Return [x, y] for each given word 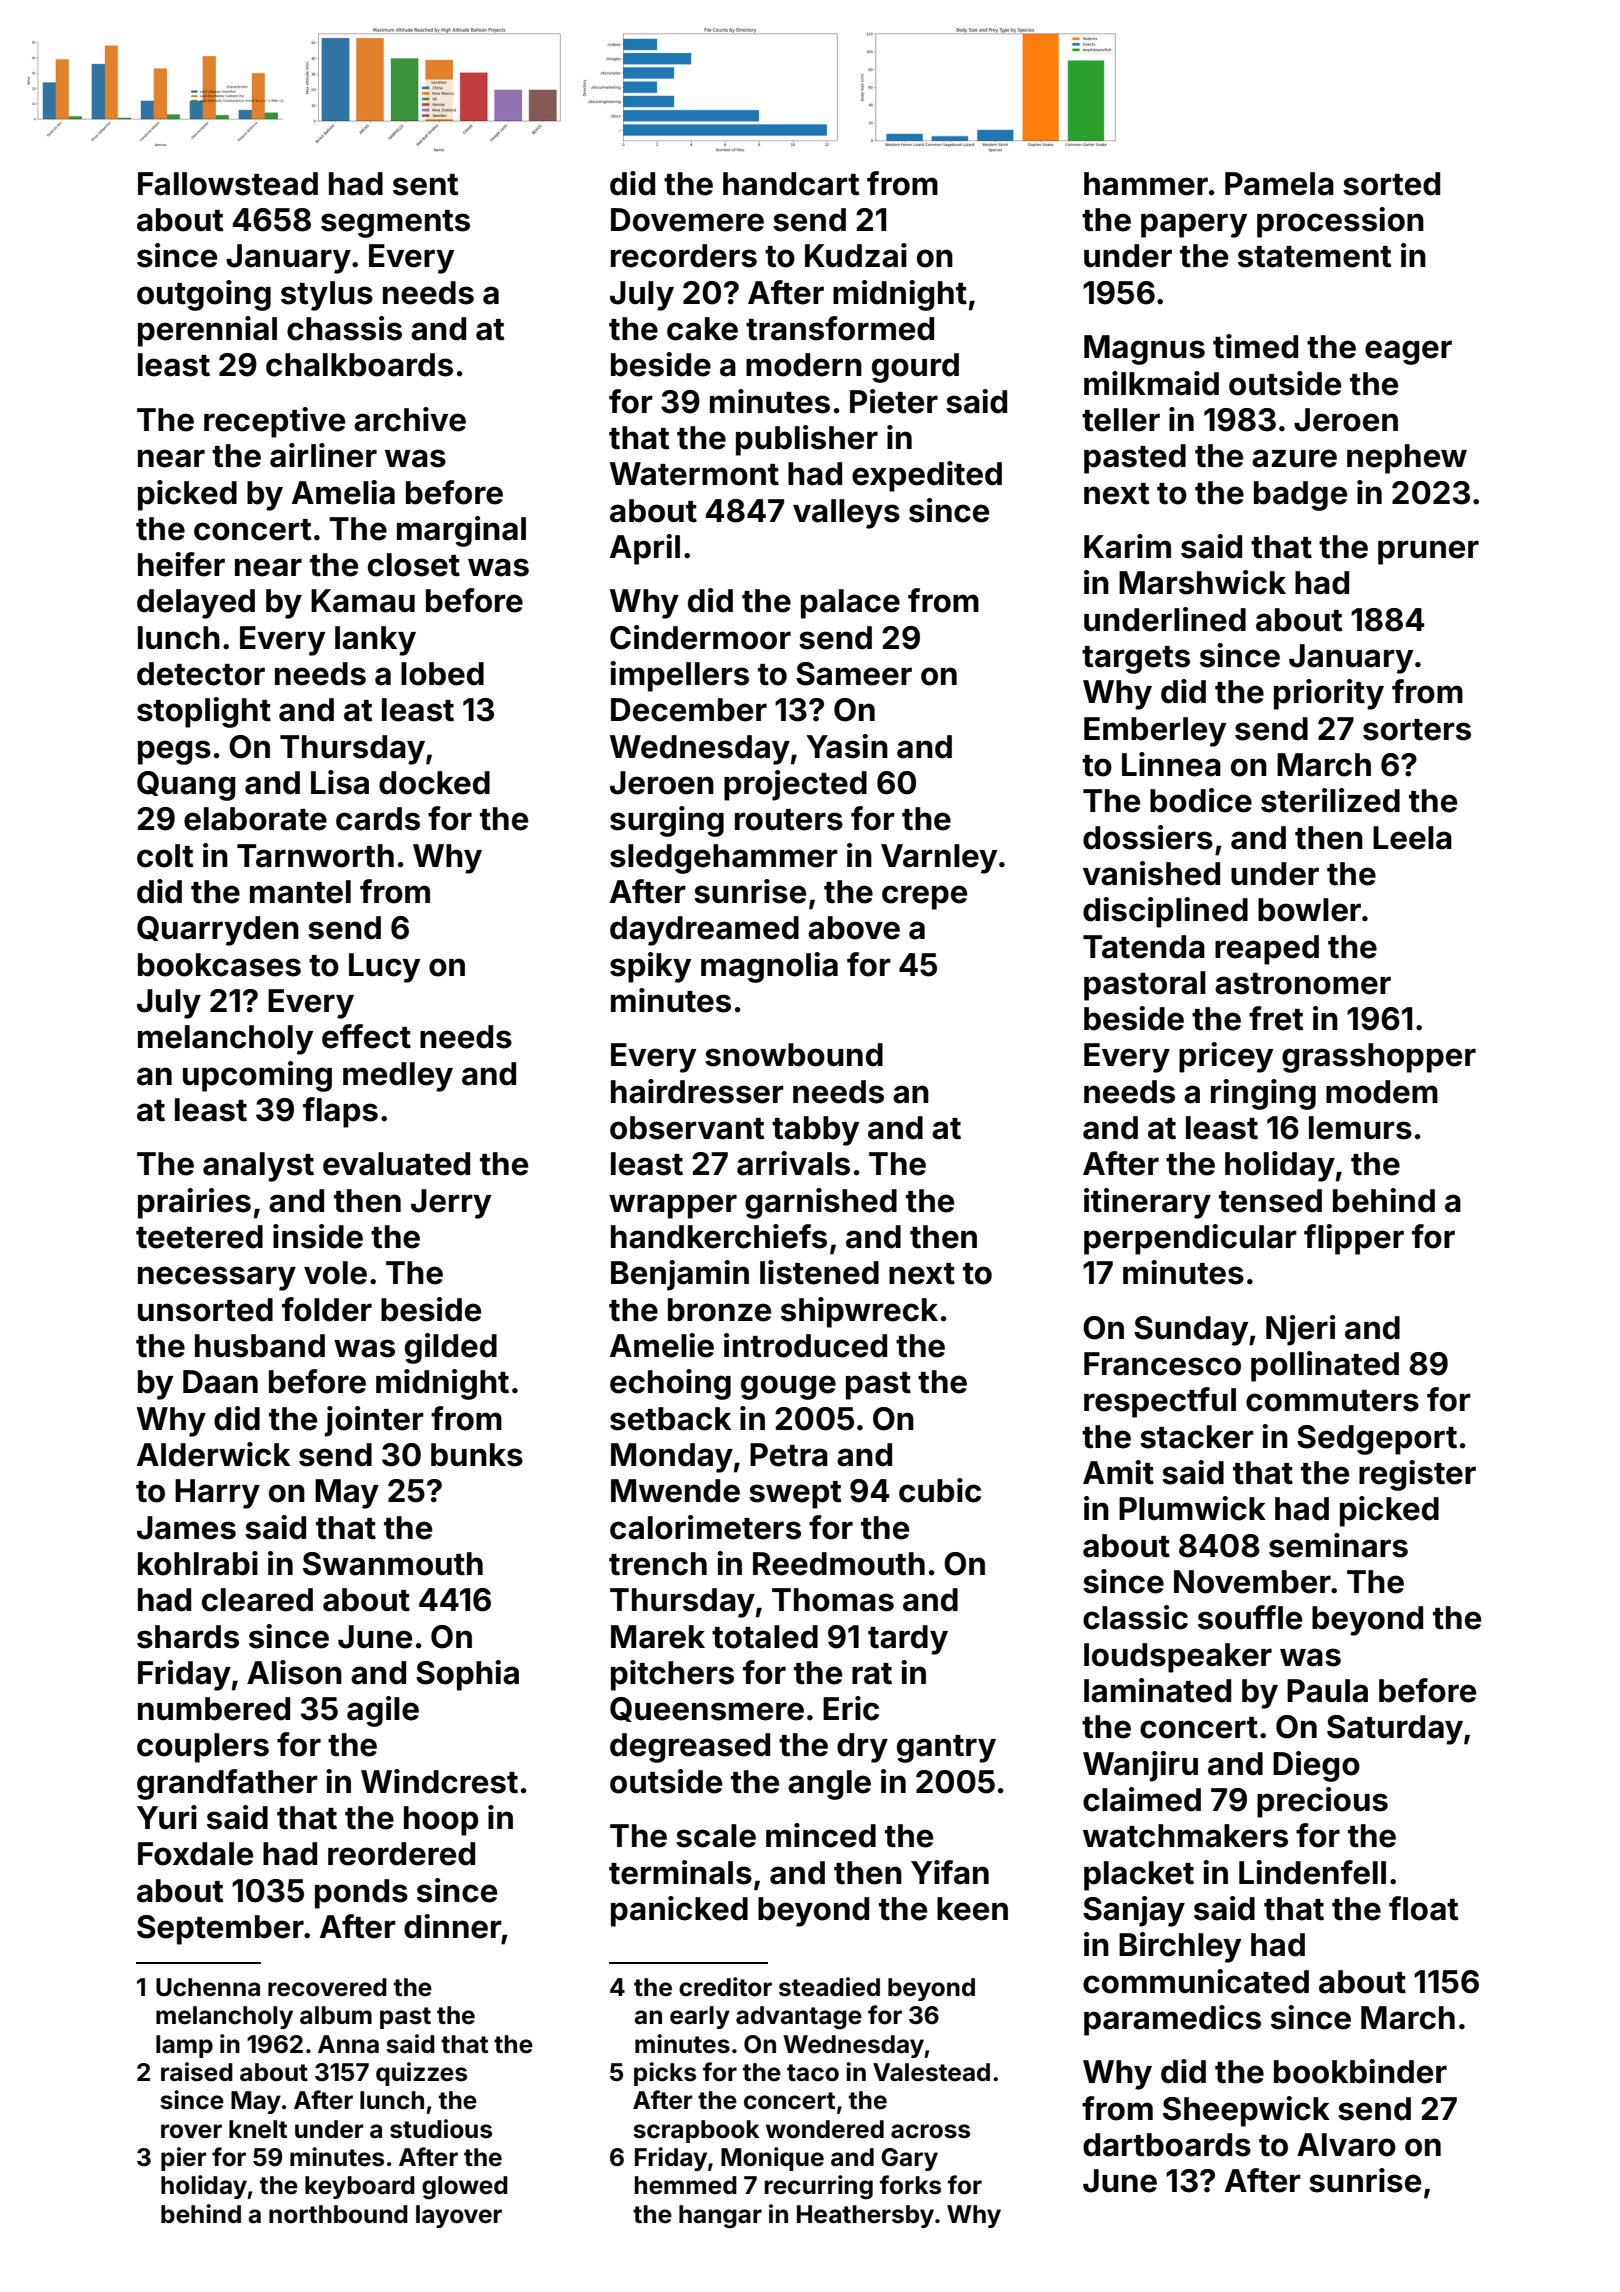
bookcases [219, 965]
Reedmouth [839, 1564]
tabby [815, 1131]
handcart [791, 184]
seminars [1338, 1545]
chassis [344, 328]
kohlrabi [198, 1563]
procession [1340, 222]
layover [459, 2216]
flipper [1354, 1239]
